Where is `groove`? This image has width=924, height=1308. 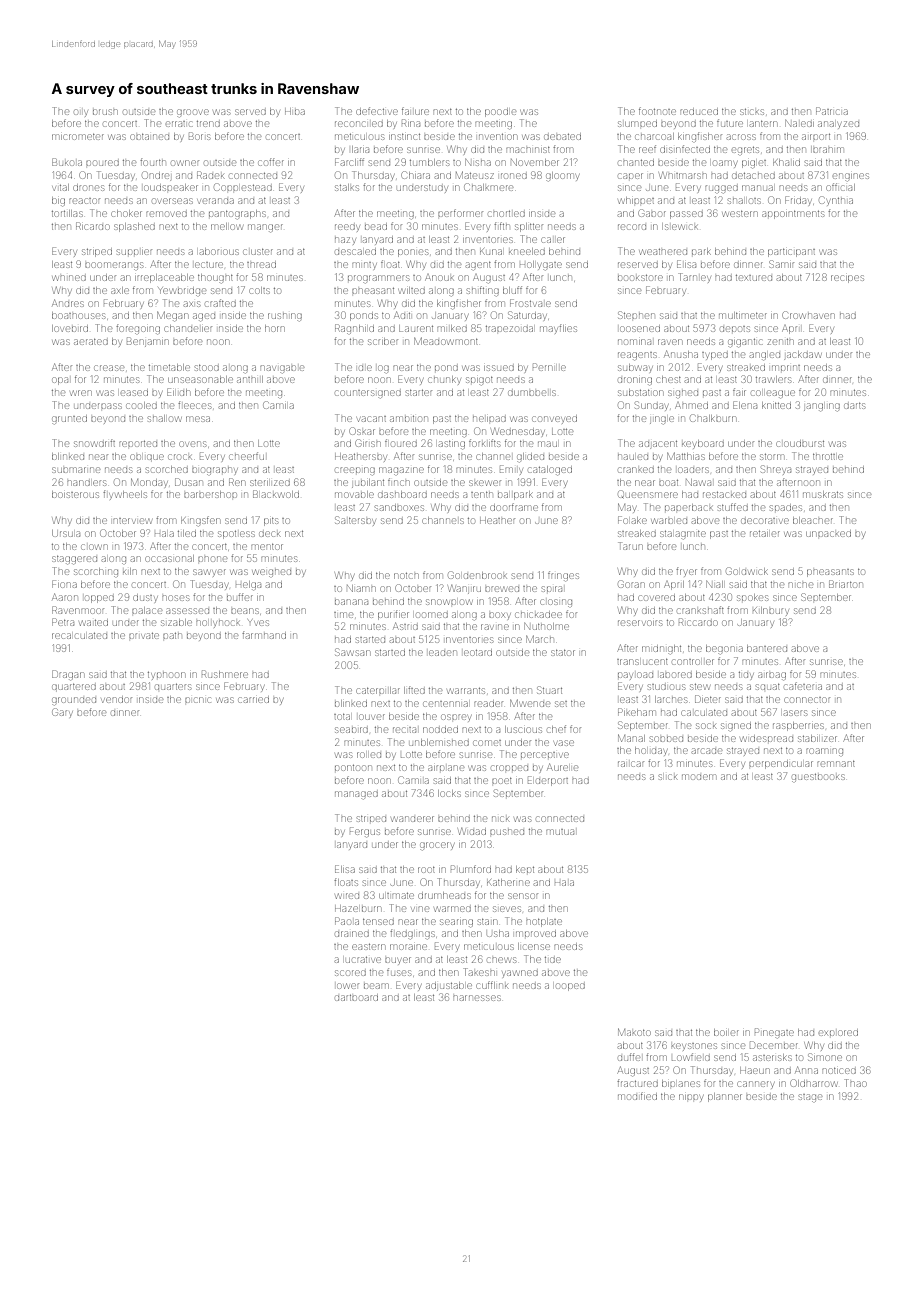
groove is located at coordinates (193, 112).
